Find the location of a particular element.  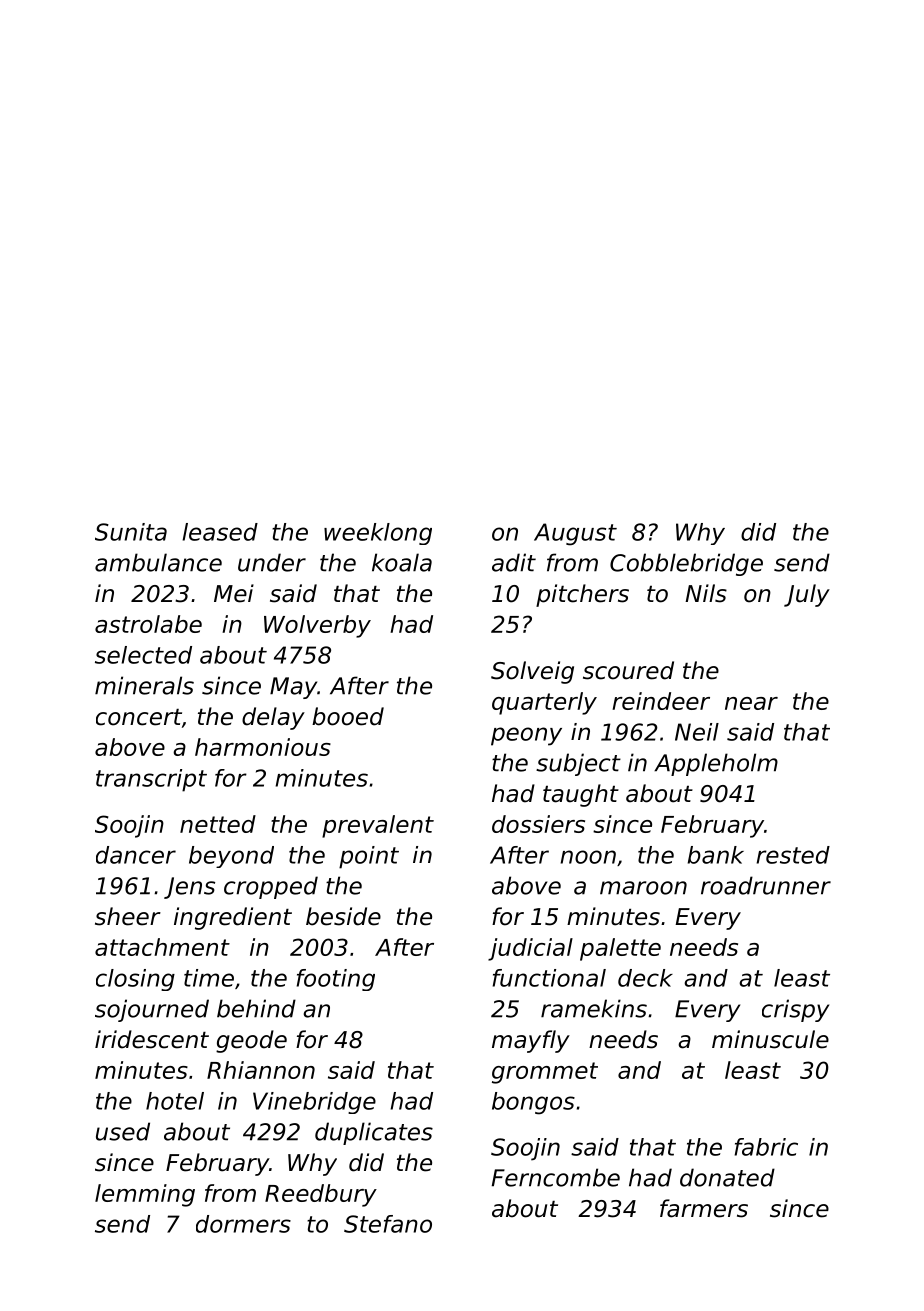

Wolverby is located at coordinates (317, 626).
